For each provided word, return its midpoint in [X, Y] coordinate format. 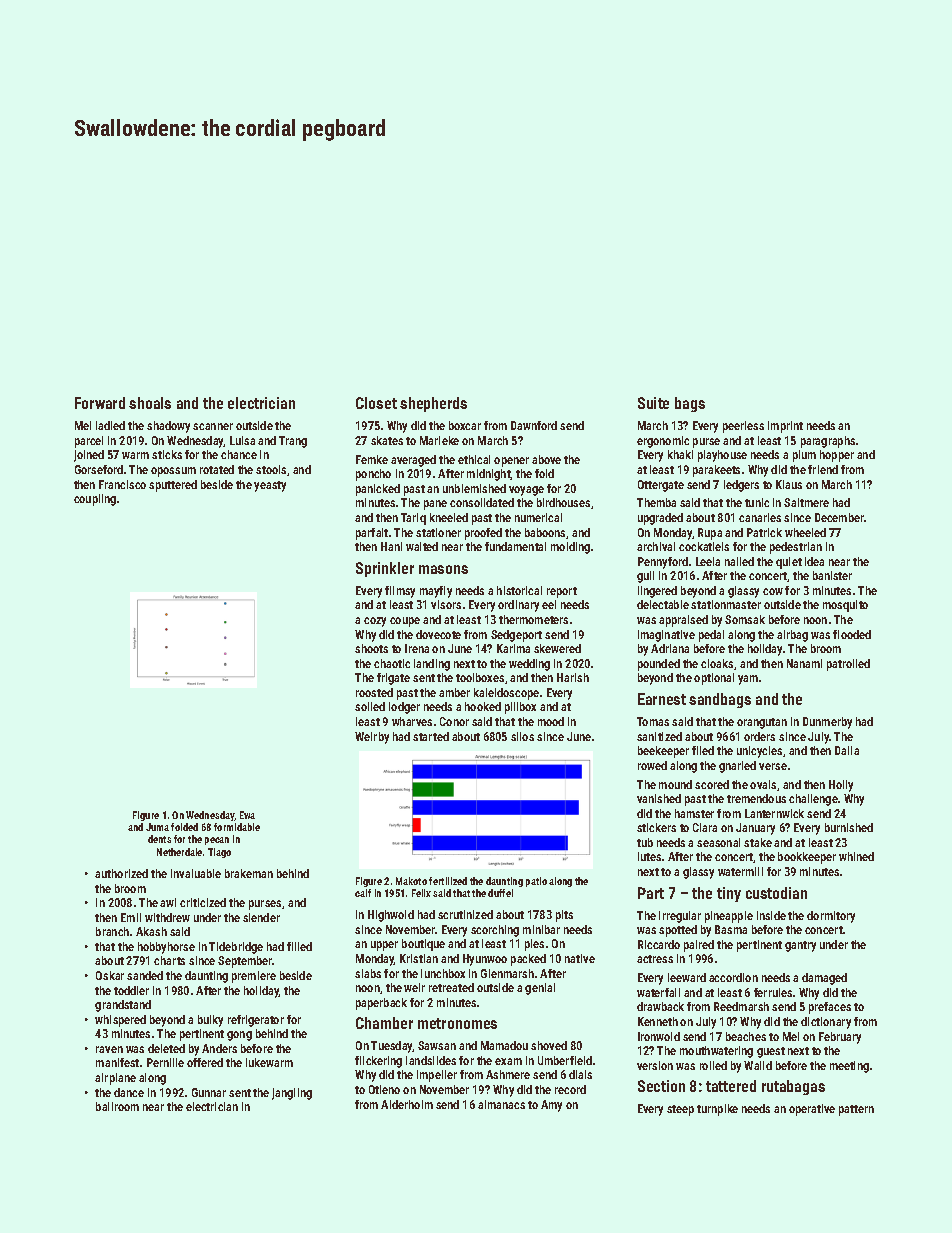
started [431, 736]
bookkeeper [807, 858]
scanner [213, 426]
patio [536, 882]
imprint [785, 427]
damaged [824, 979]
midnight [489, 475]
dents [159, 839]
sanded [145, 975]
